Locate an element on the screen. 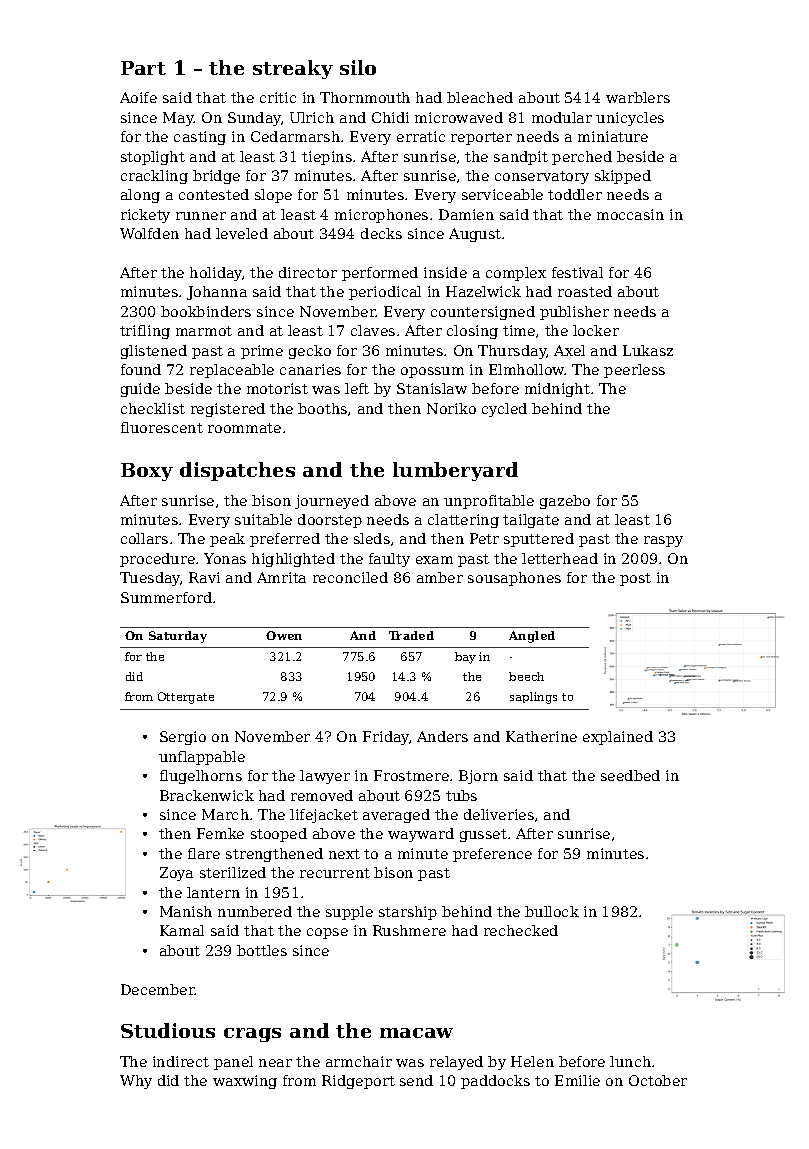  Why is located at coordinates (136, 1082).
